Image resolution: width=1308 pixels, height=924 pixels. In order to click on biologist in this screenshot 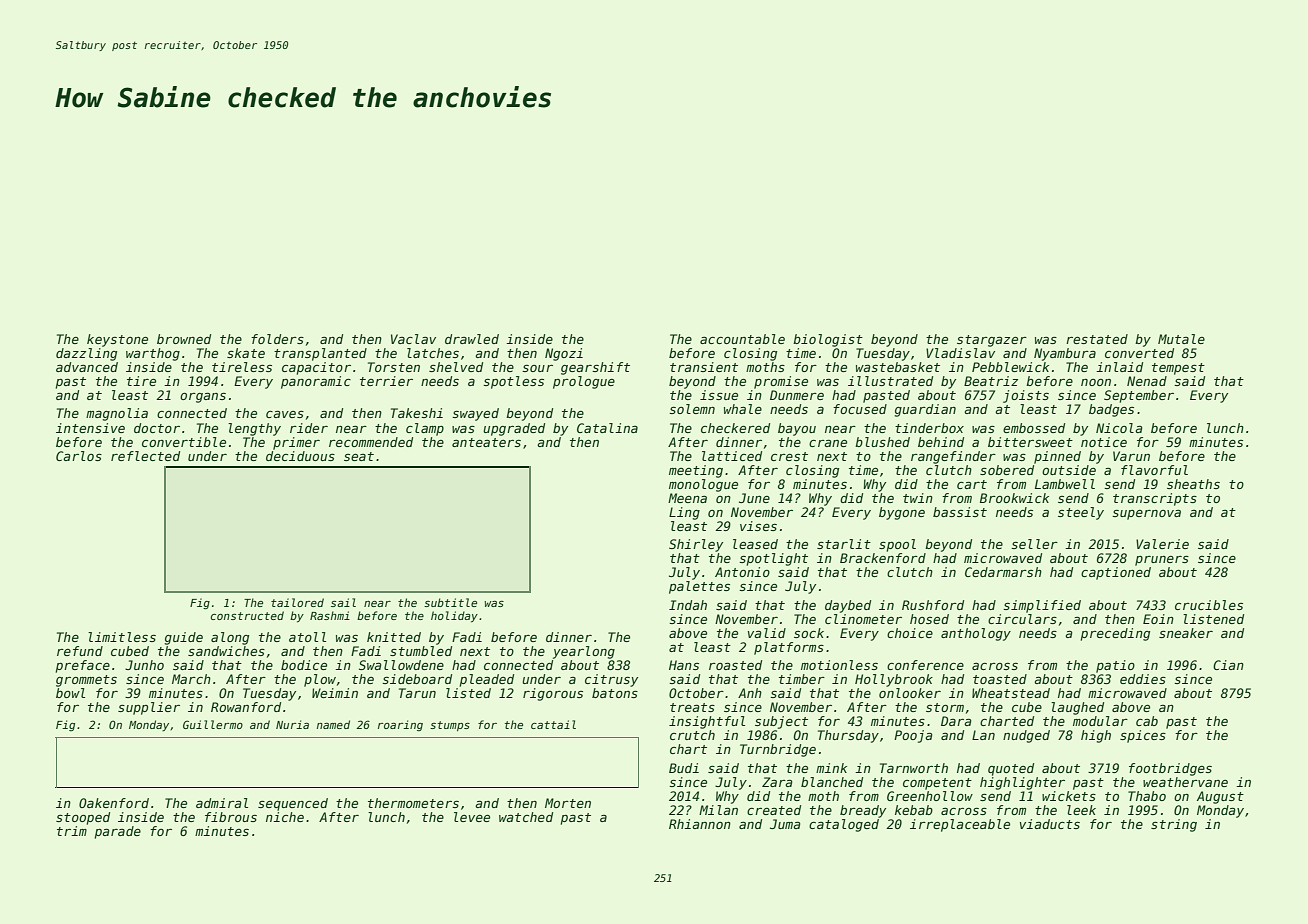, I will do `click(828, 340)`.
